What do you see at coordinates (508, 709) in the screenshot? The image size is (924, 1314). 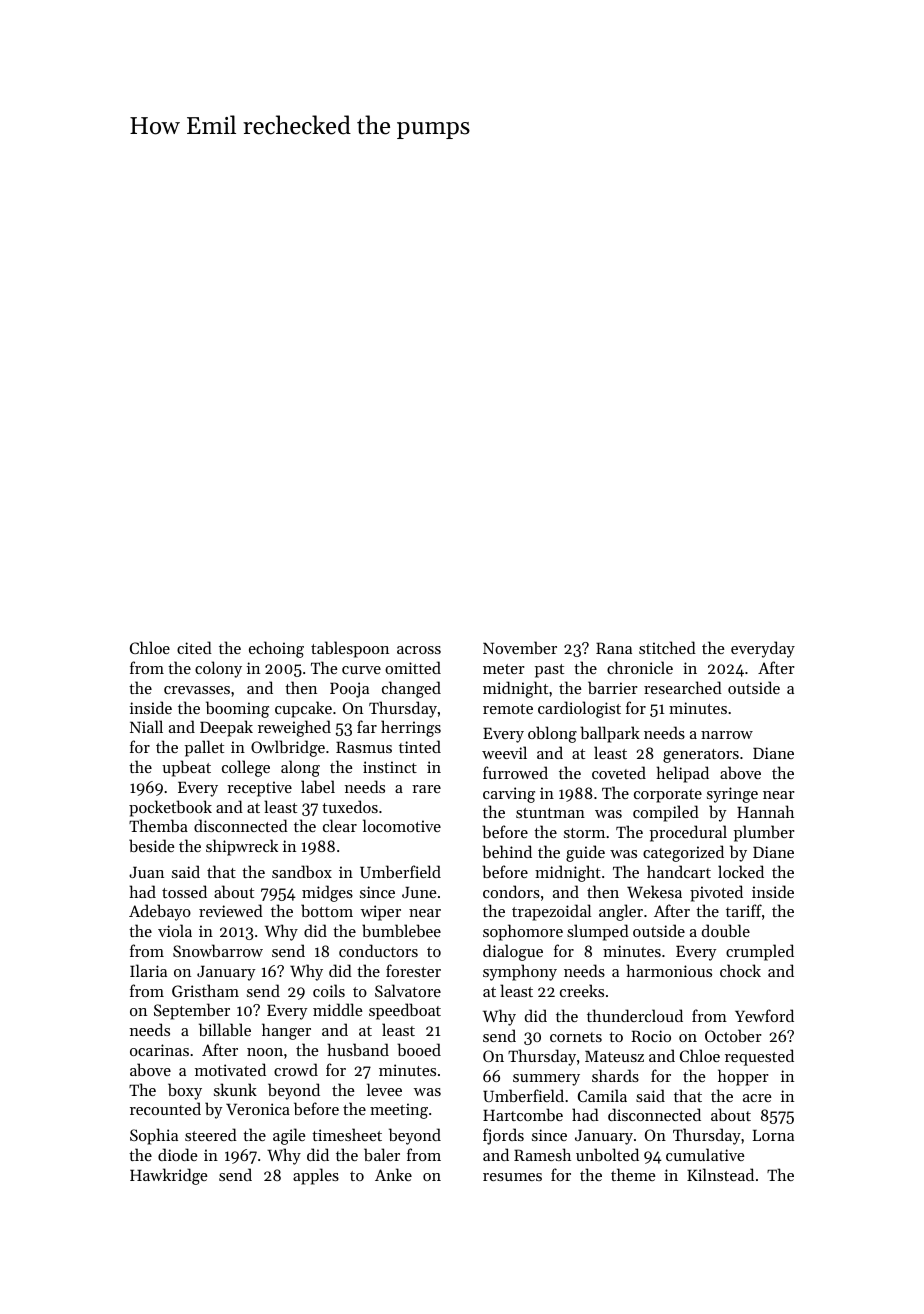 I see `remote` at bounding box center [508, 709].
